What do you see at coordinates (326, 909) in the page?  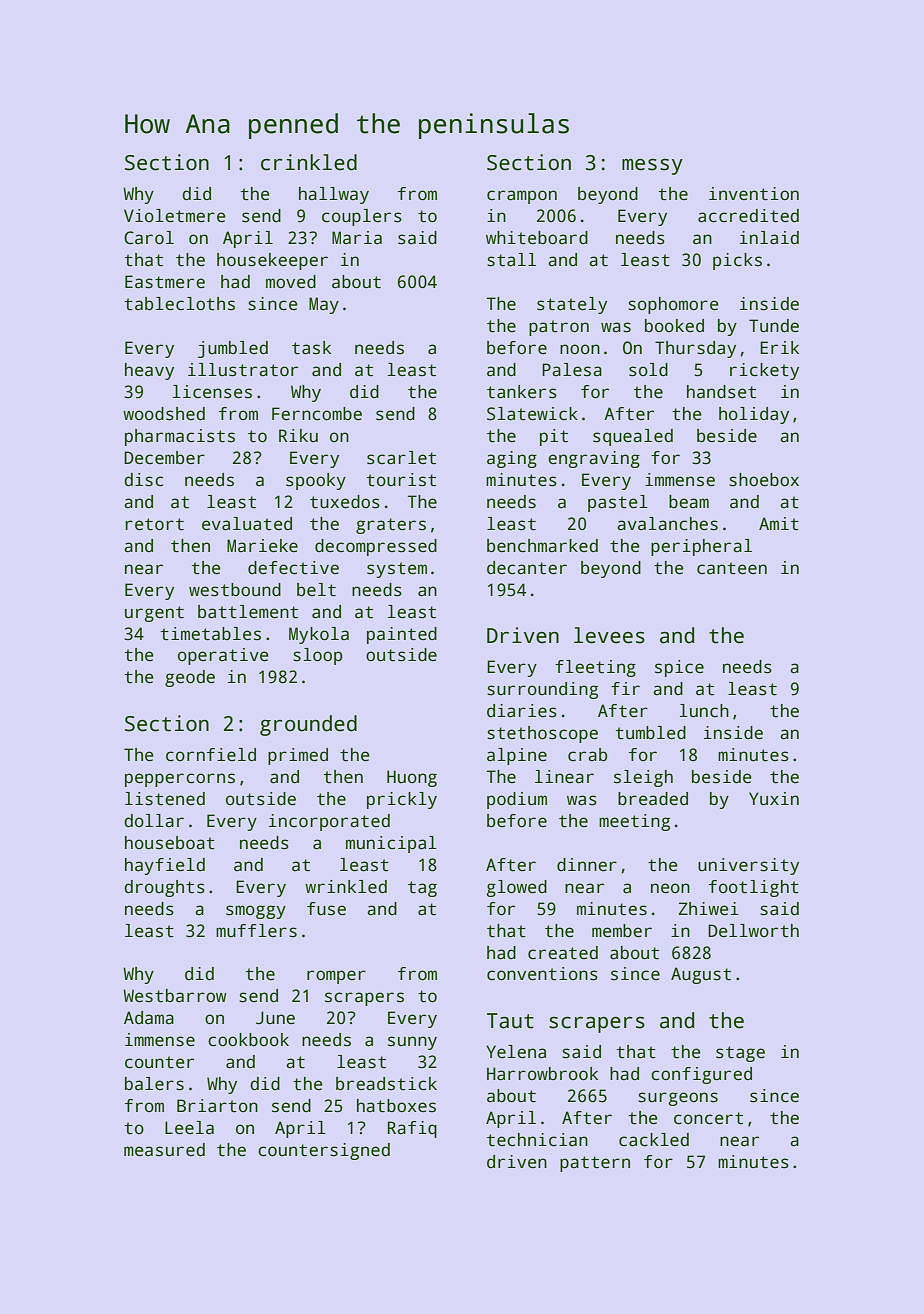 I see `fuse` at bounding box center [326, 909].
